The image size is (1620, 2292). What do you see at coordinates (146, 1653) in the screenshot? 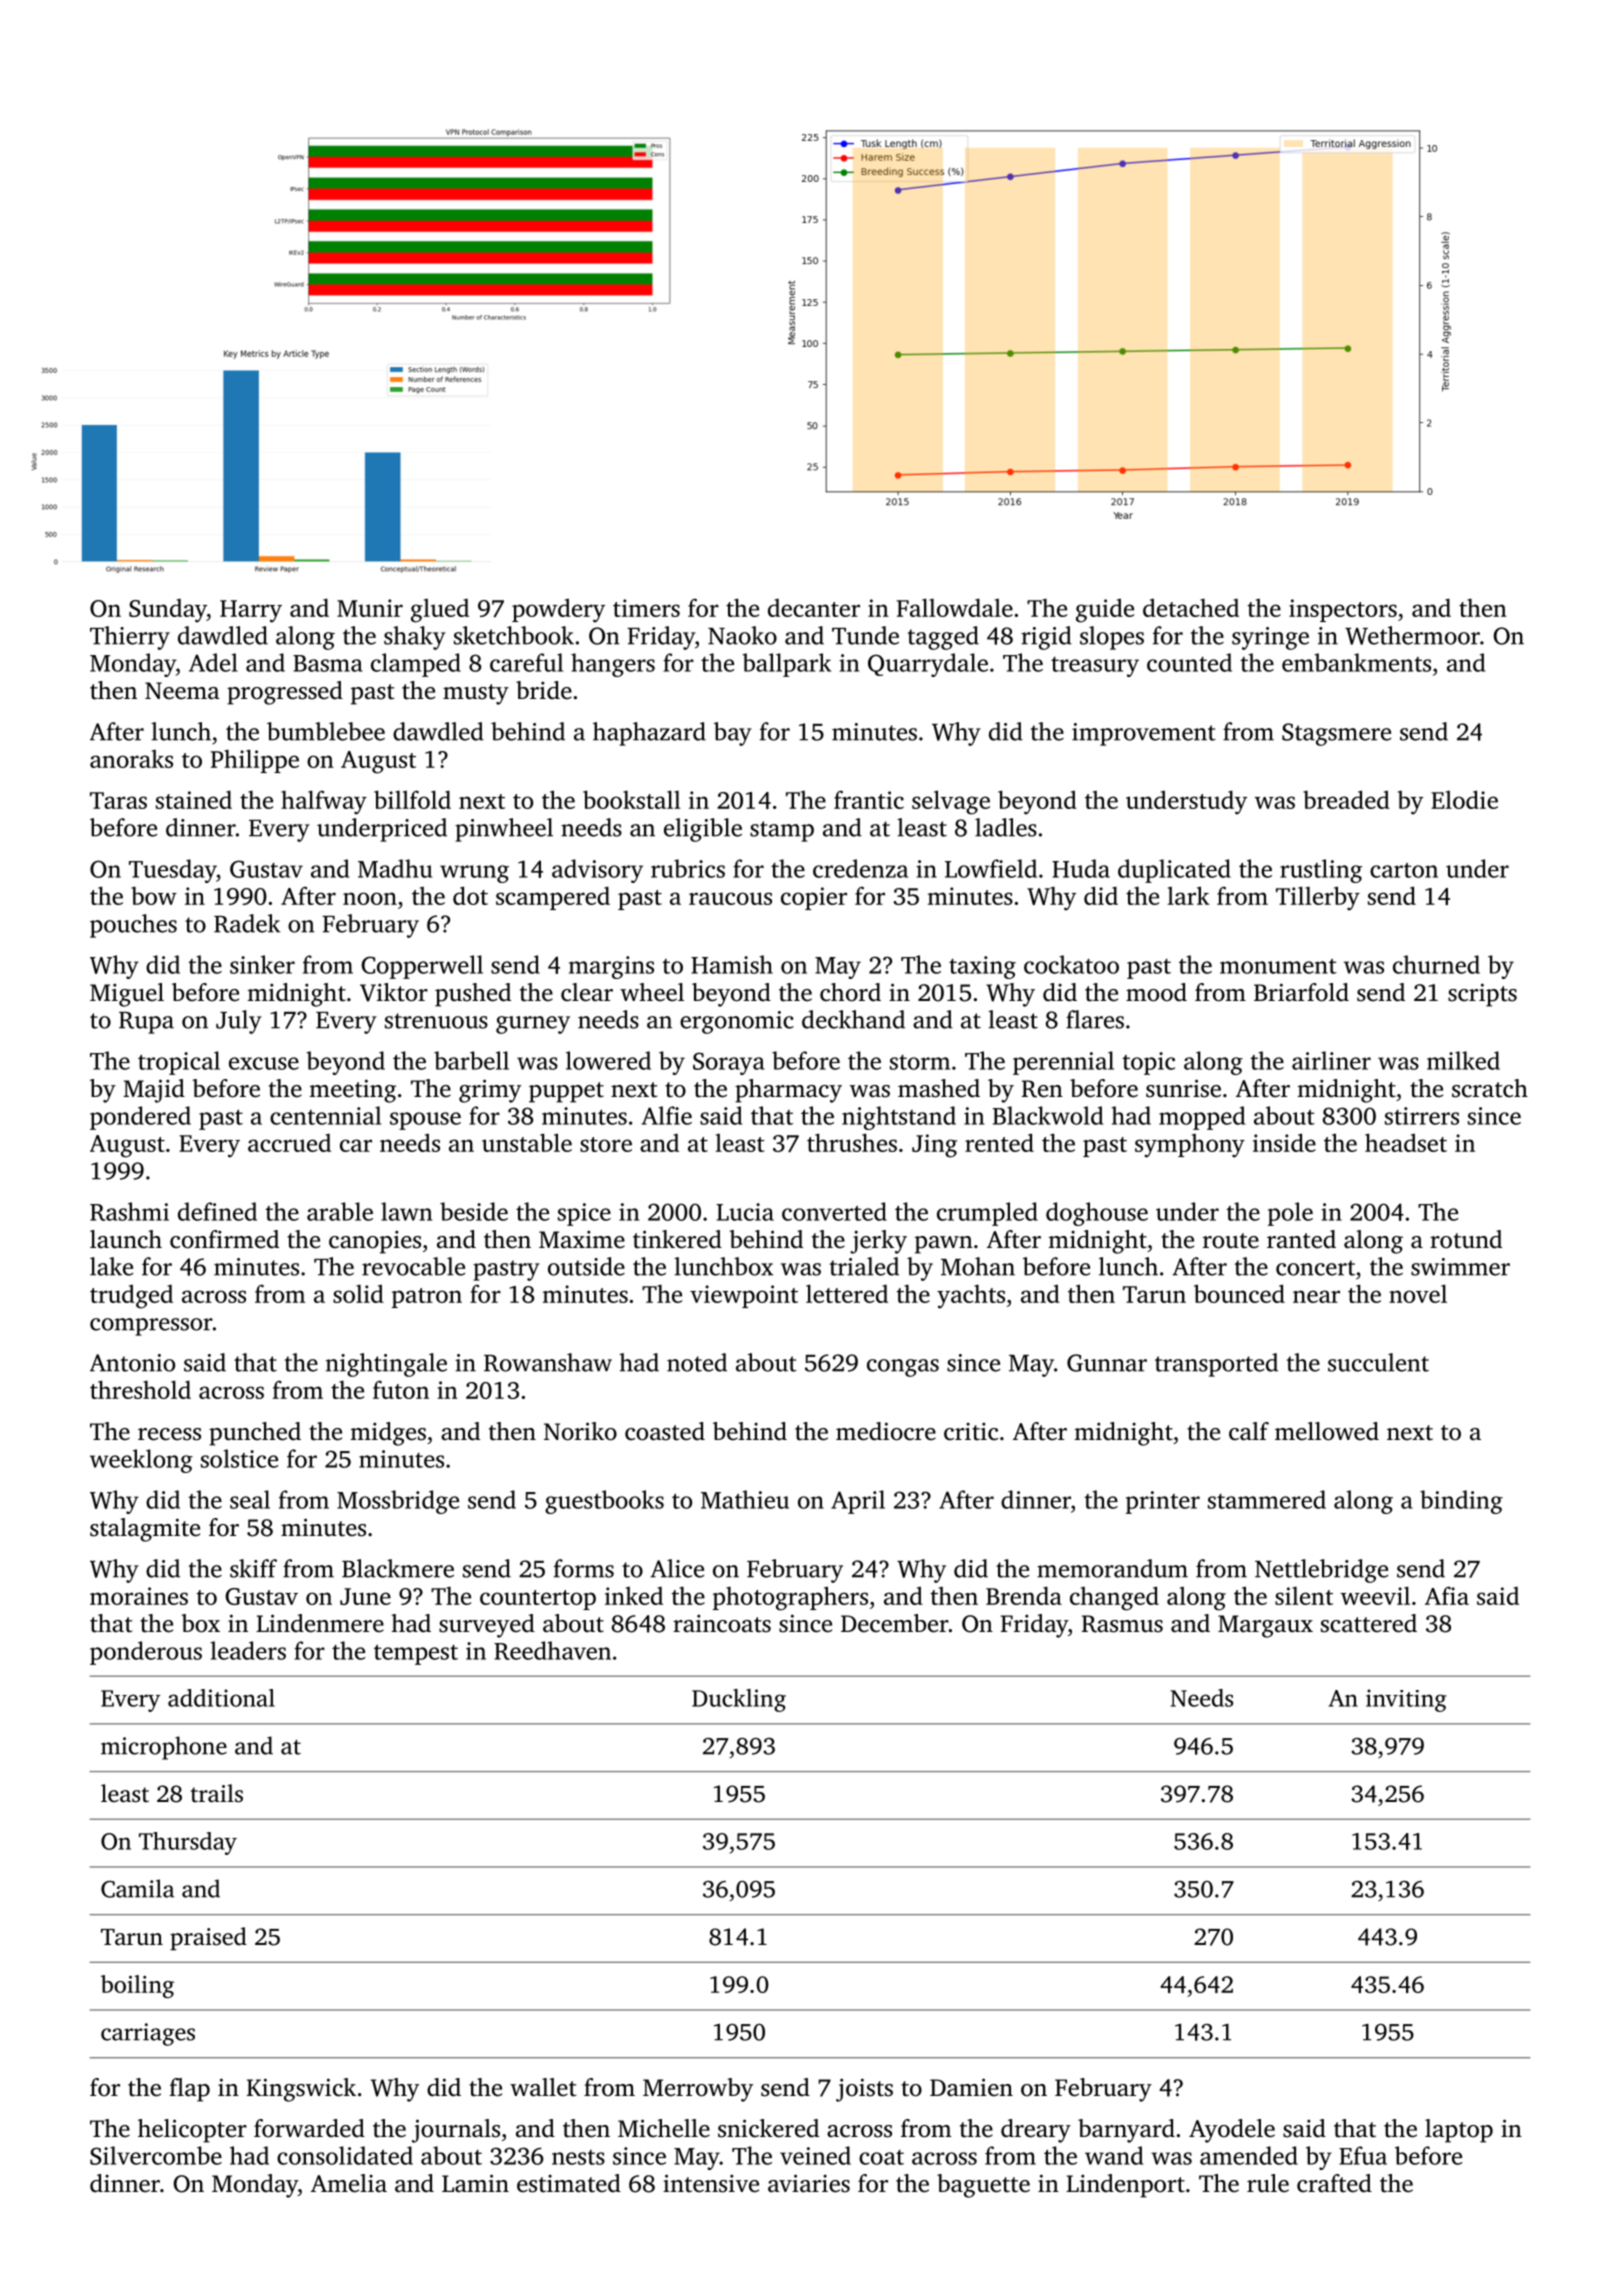
I see `ponderous` at bounding box center [146, 1653].
